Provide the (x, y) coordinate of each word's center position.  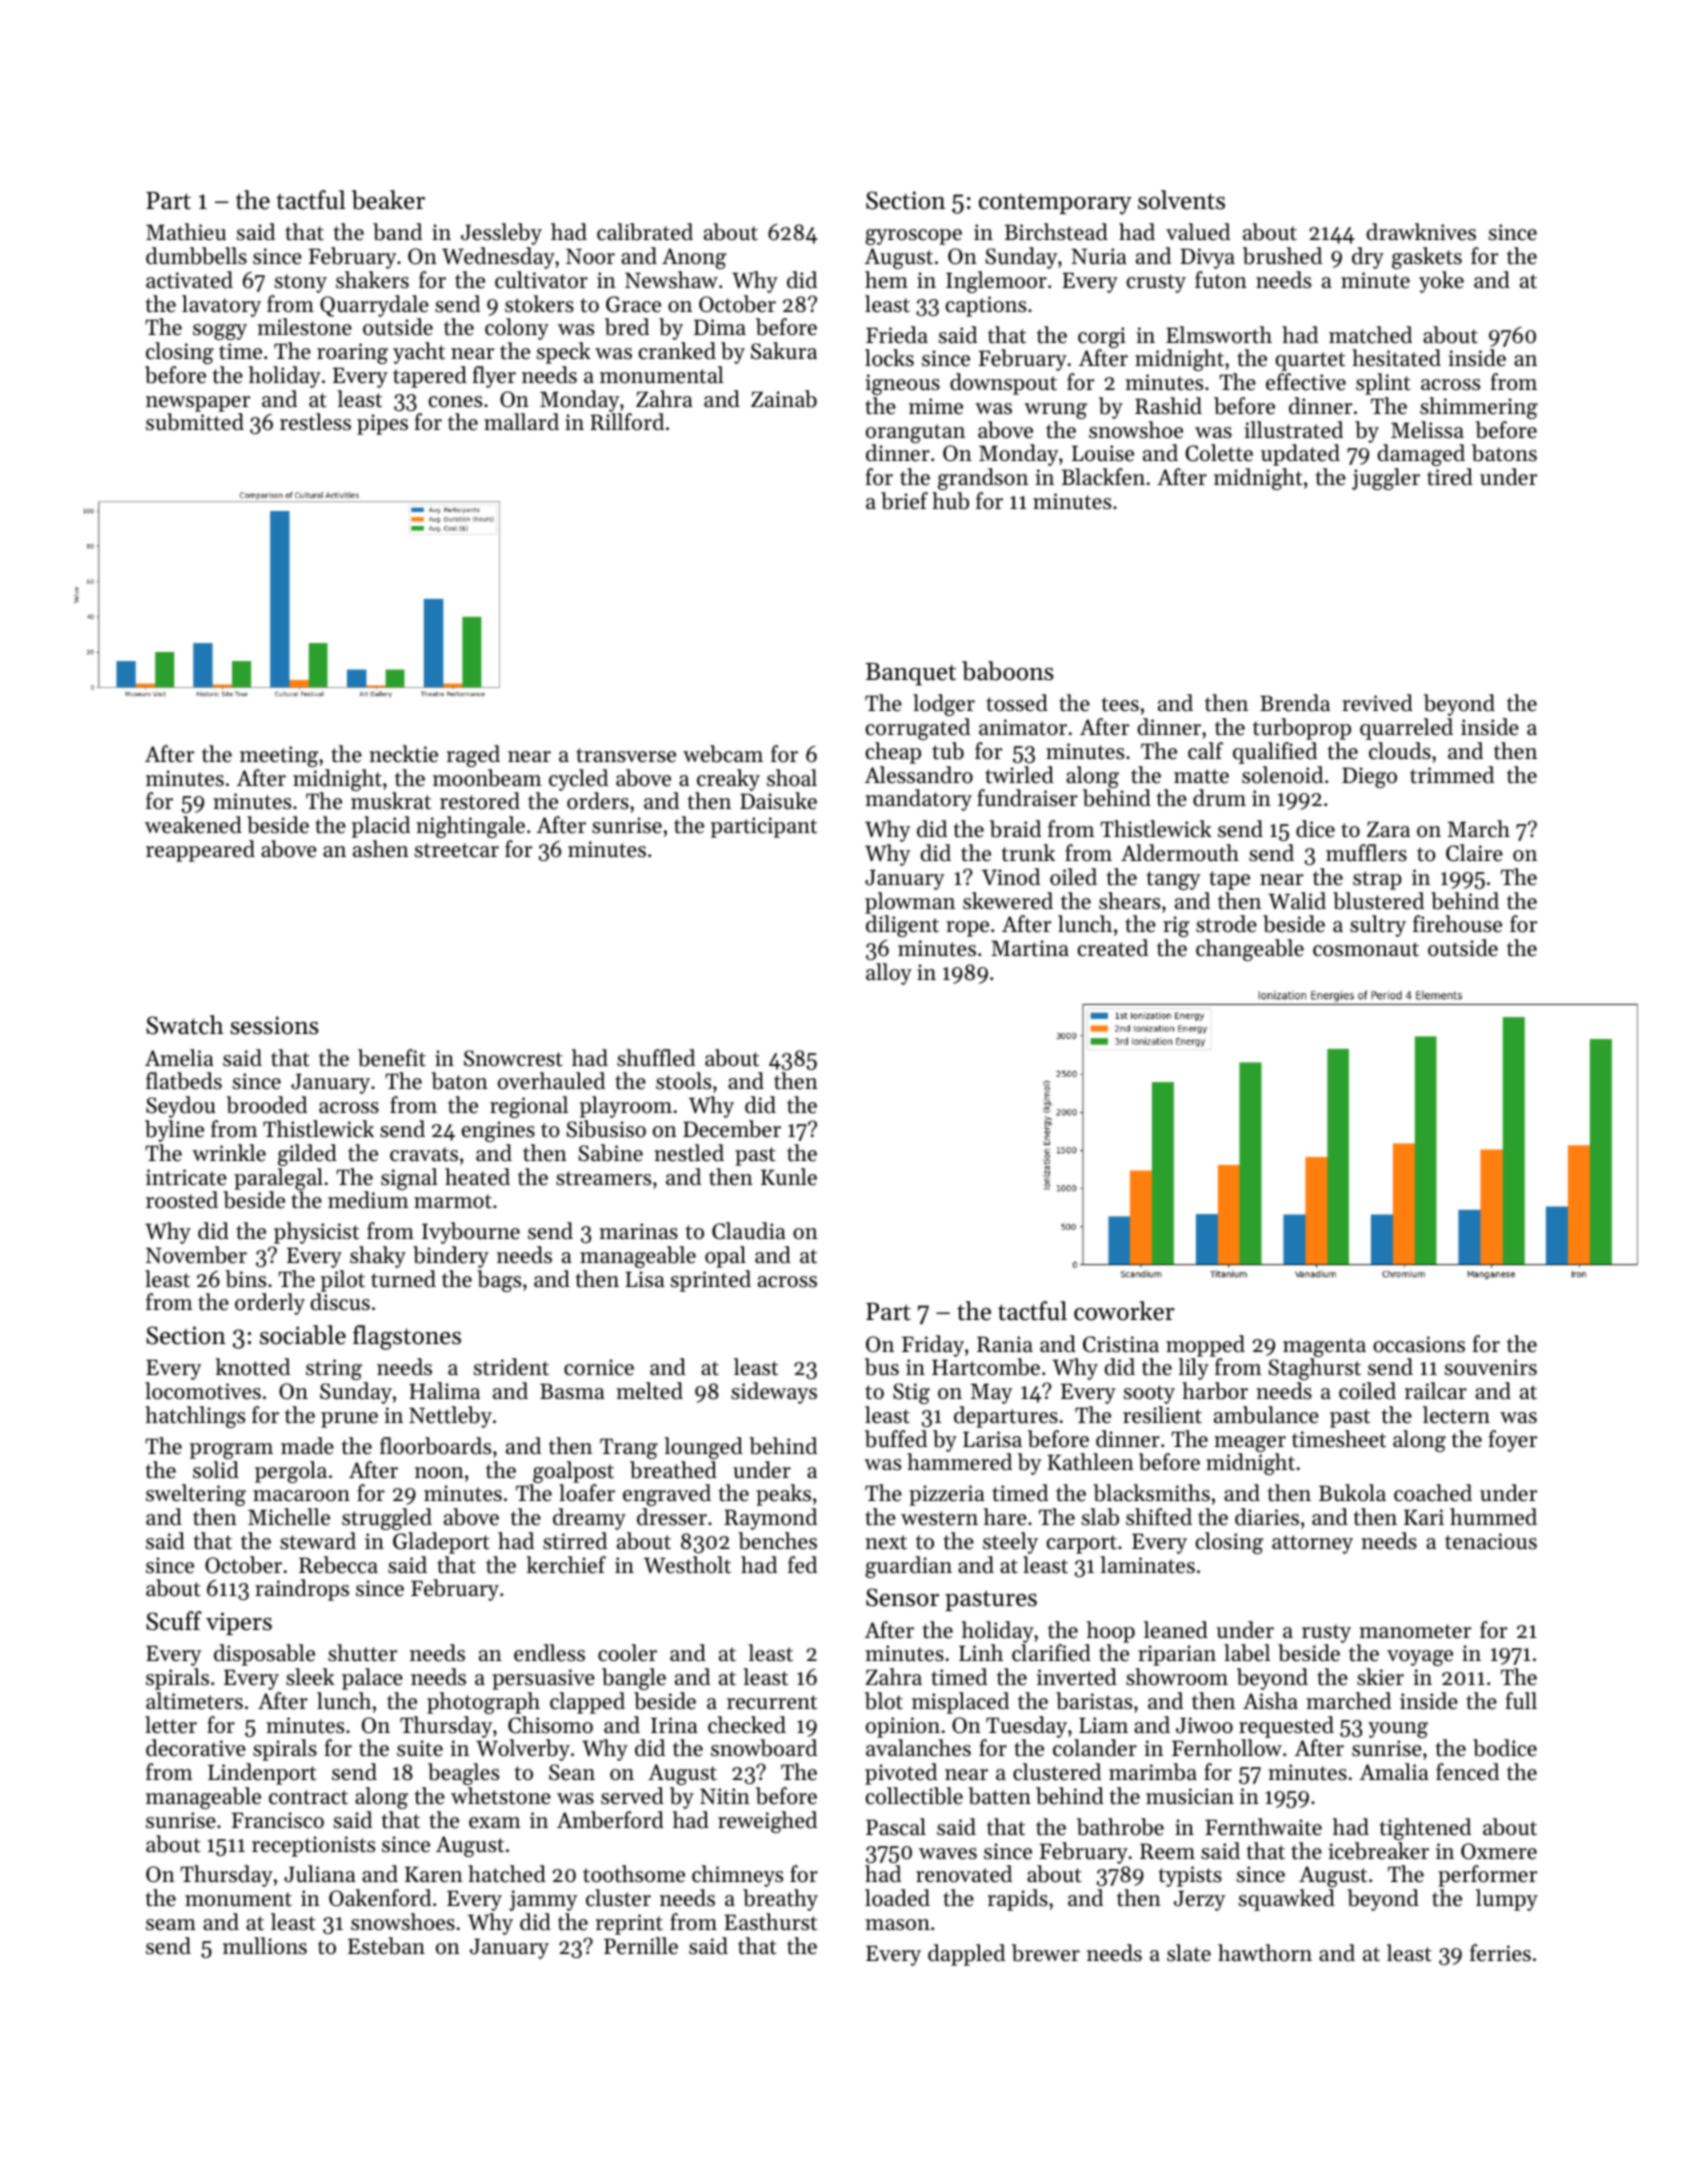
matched (1370, 335)
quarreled (1406, 729)
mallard (521, 422)
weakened (193, 825)
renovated (964, 1874)
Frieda (897, 335)
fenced (1467, 1772)
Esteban (386, 1946)
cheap (893, 753)
